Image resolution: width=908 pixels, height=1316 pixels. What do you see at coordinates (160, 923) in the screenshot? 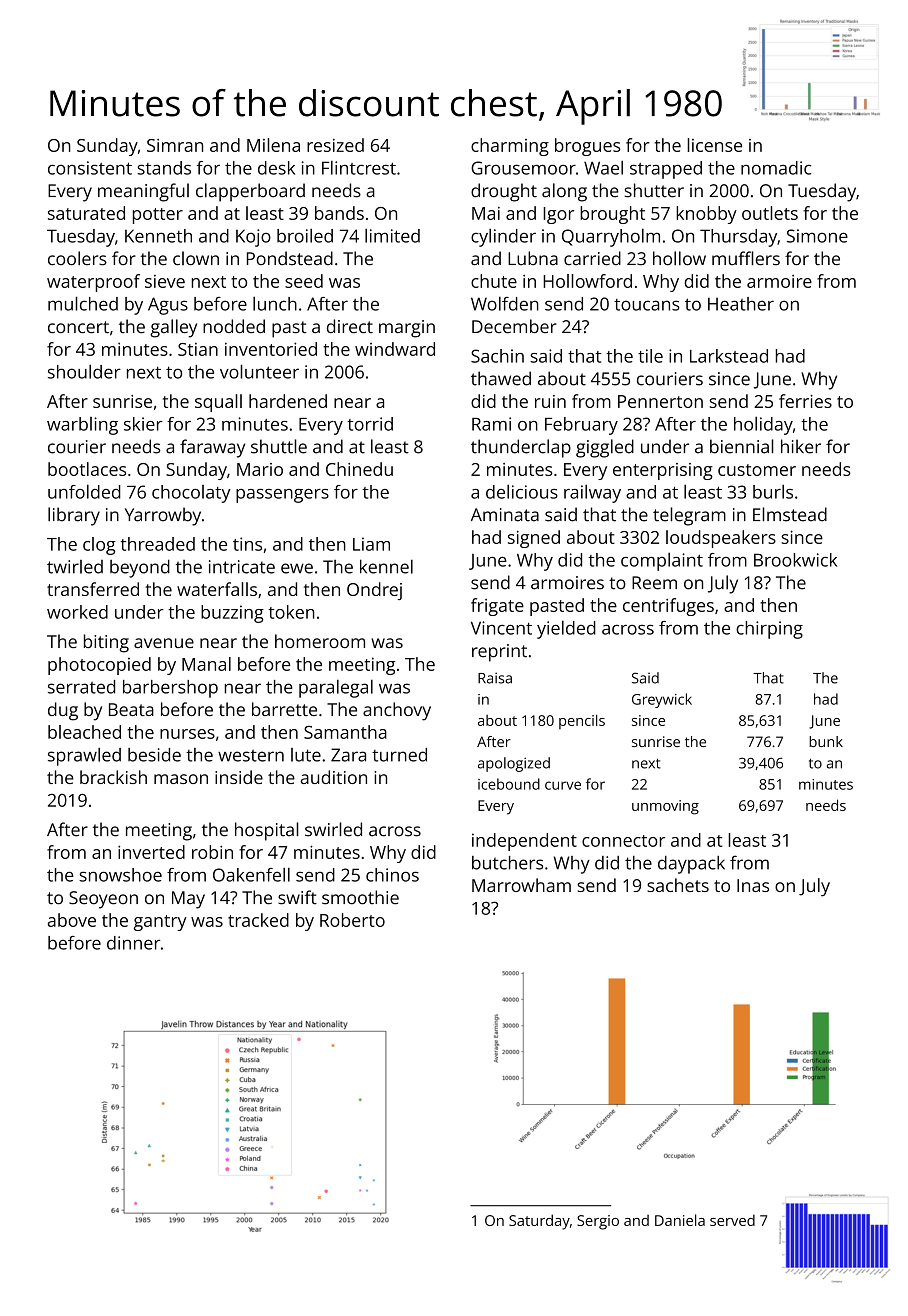
I see `gantry` at bounding box center [160, 923].
